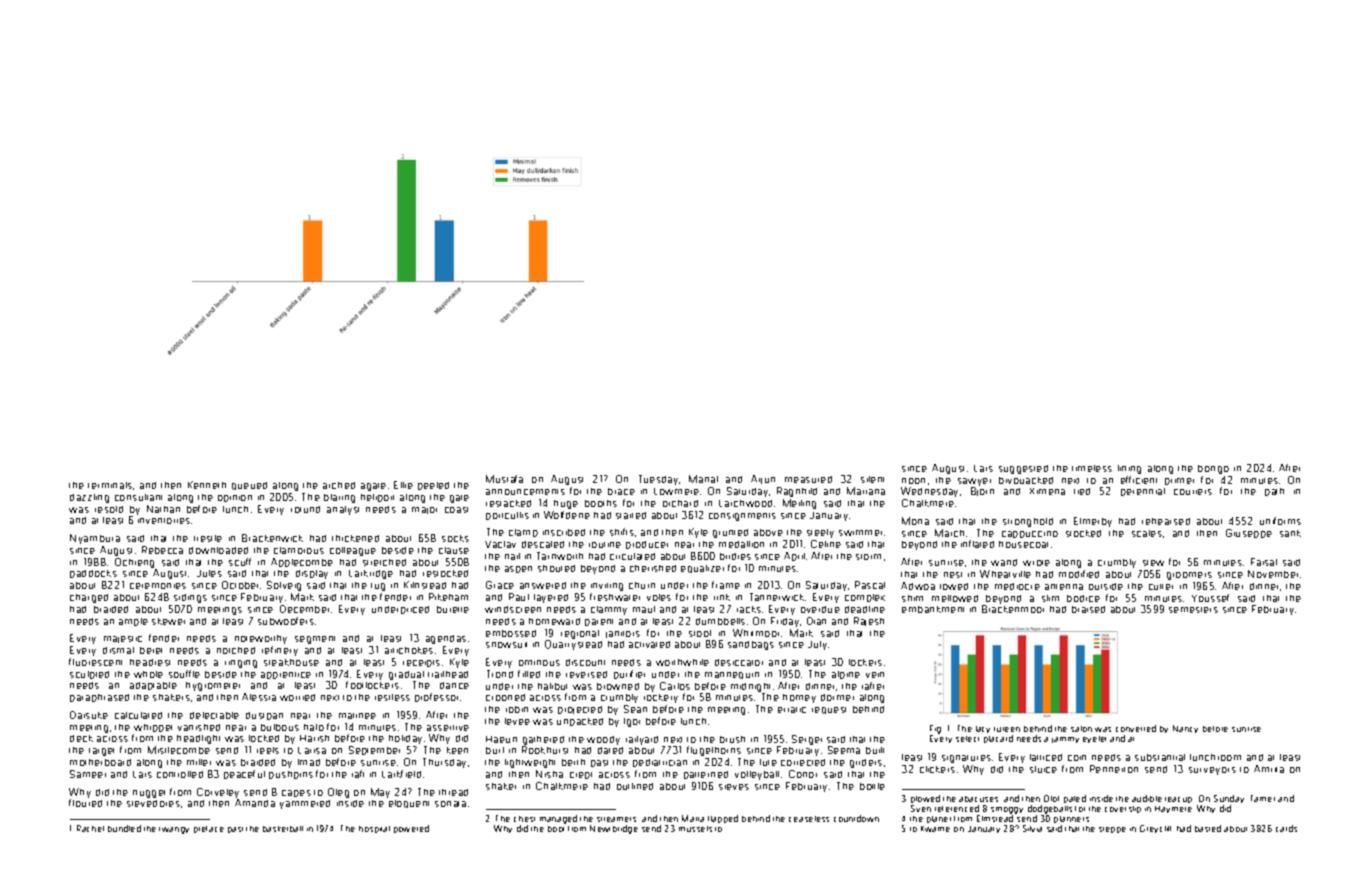  Describe the element at coordinates (808, 479) in the screenshot. I see `measured` at that location.
